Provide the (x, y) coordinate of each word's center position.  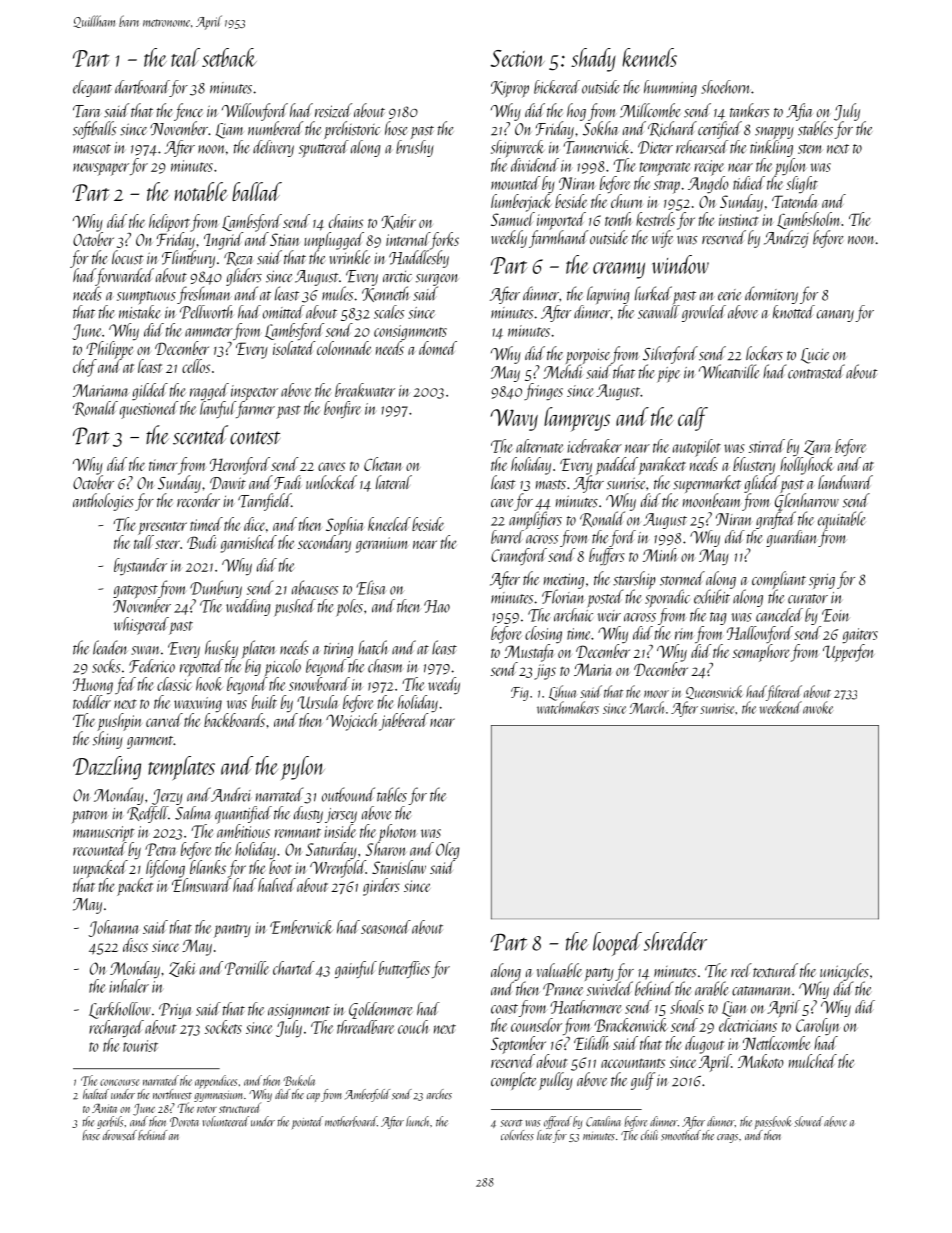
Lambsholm (809, 220)
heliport (169, 223)
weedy (444, 685)
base (91, 1135)
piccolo (282, 668)
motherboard (351, 1121)
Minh (660, 555)
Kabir (398, 222)
